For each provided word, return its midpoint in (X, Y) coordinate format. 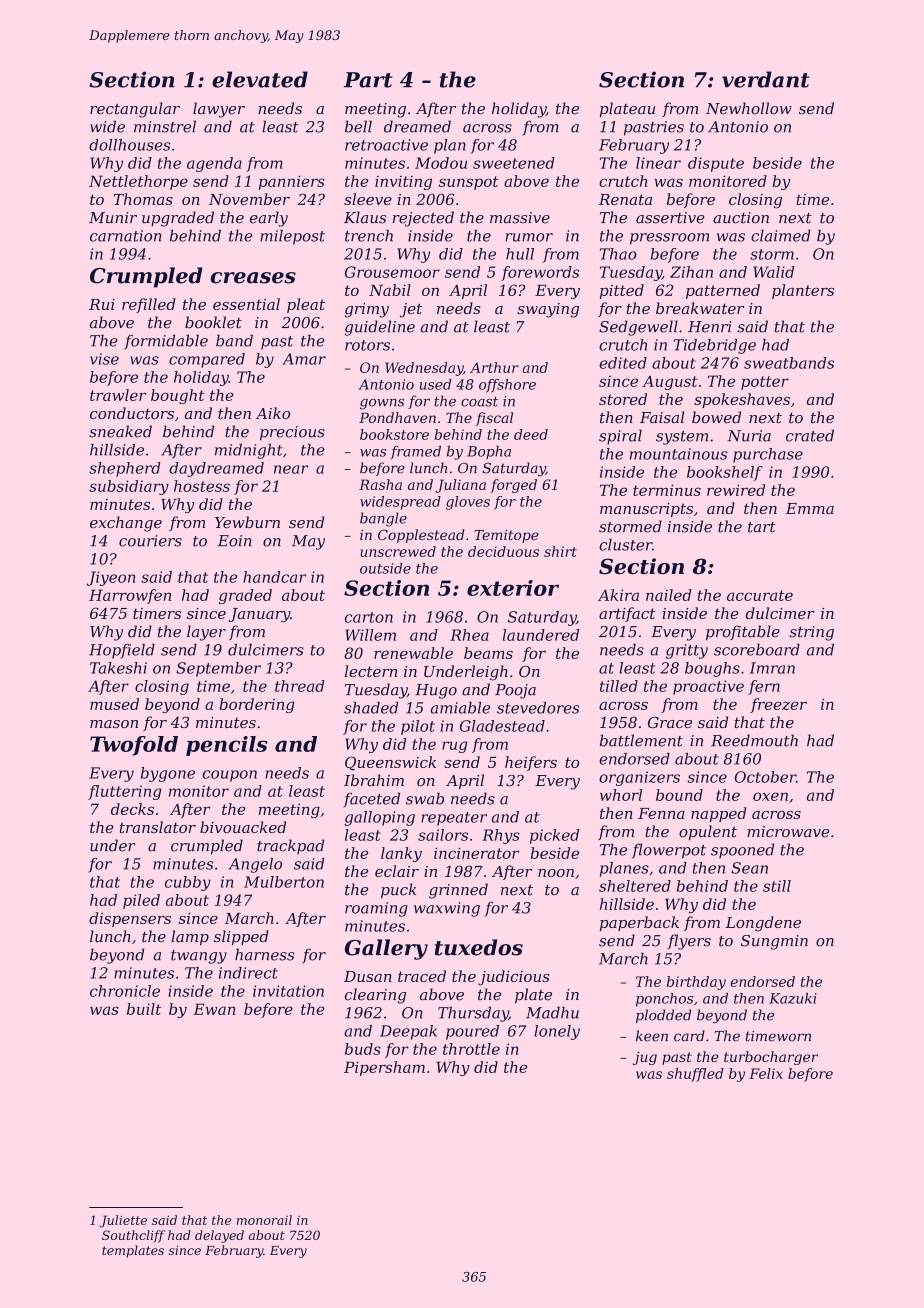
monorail (264, 1220)
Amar (304, 359)
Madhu (552, 1013)
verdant (766, 79)
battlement (641, 740)
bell (358, 126)
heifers (531, 763)
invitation (288, 991)
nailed (669, 595)
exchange (126, 524)
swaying (548, 310)
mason (114, 724)
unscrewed (398, 551)
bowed (716, 417)
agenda (214, 164)
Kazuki (793, 998)
